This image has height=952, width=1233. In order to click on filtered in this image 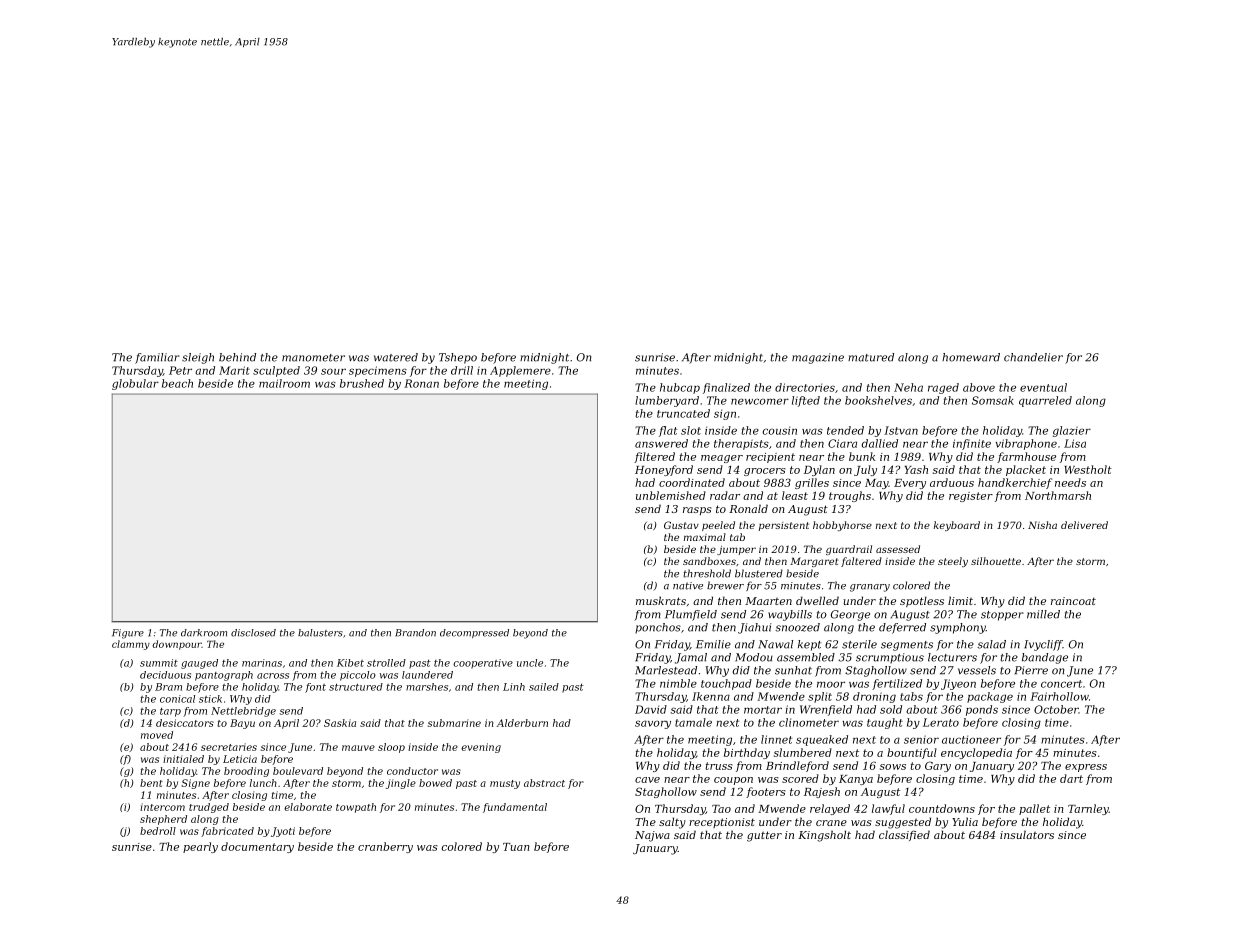, I will do `click(654, 457)`.
